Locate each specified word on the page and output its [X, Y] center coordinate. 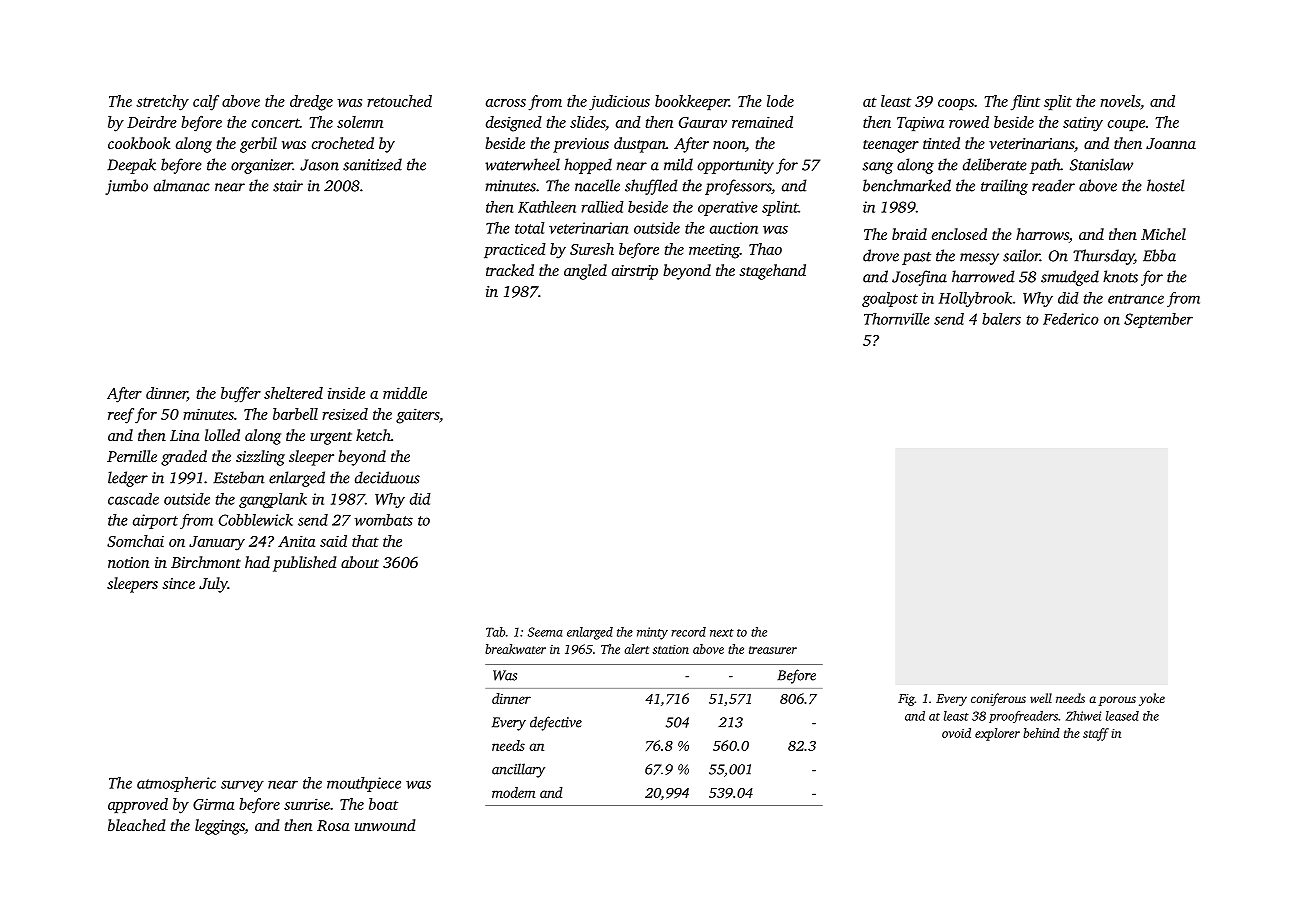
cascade [133, 499]
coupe [1126, 125]
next [722, 633]
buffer [241, 395]
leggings [220, 827]
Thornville [897, 319]
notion [128, 562]
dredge [311, 103]
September [1158, 320]
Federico [1071, 319]
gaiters [417, 416]
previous [581, 145]
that [365, 541]
